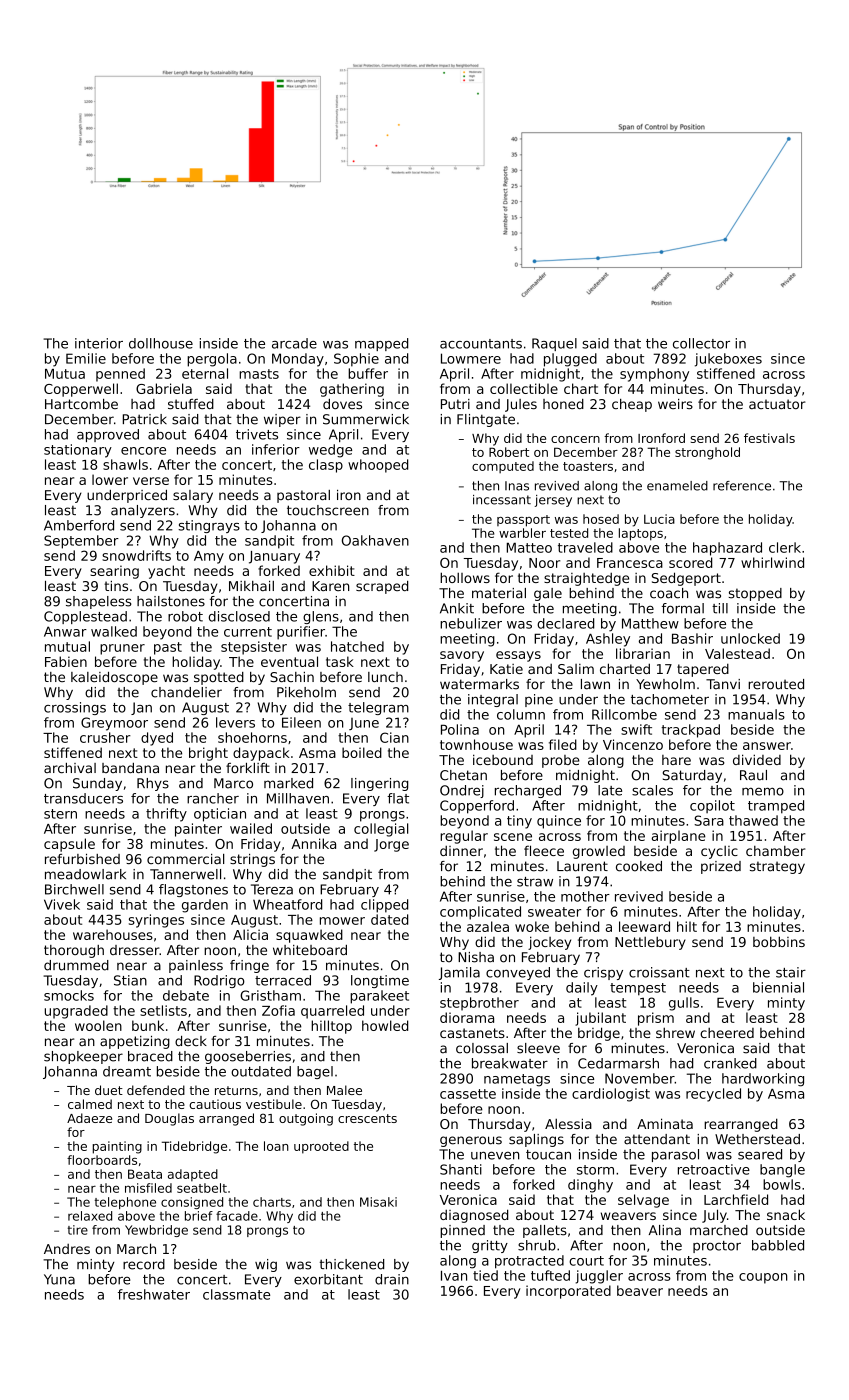 The height and width of the screenshot is (1400, 849). Describe the element at coordinates (161, 343) in the screenshot. I see `dollhouse` at that location.
